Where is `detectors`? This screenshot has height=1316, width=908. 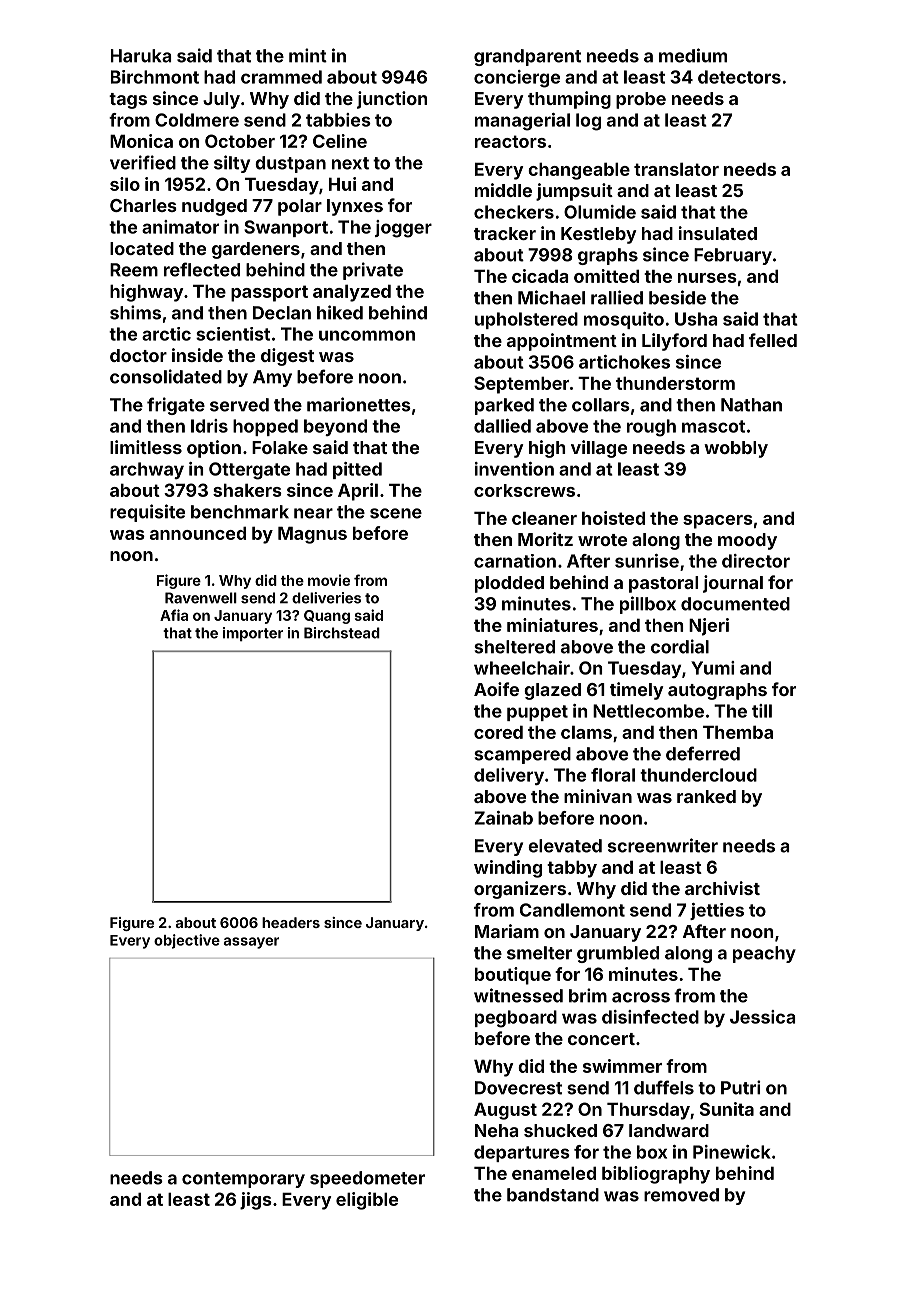 detectors is located at coordinates (739, 77).
